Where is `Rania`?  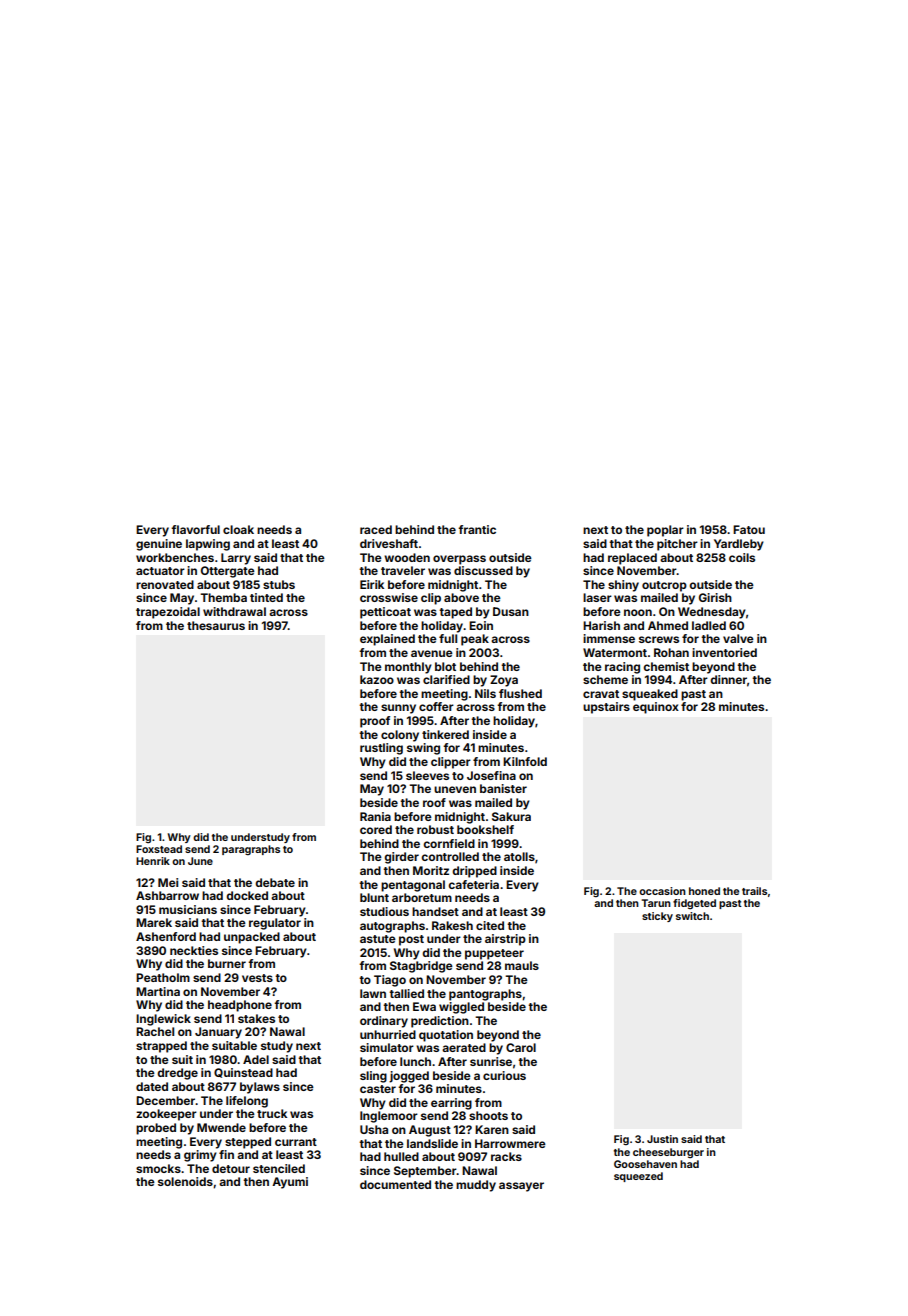 Rania is located at coordinates (375, 816).
